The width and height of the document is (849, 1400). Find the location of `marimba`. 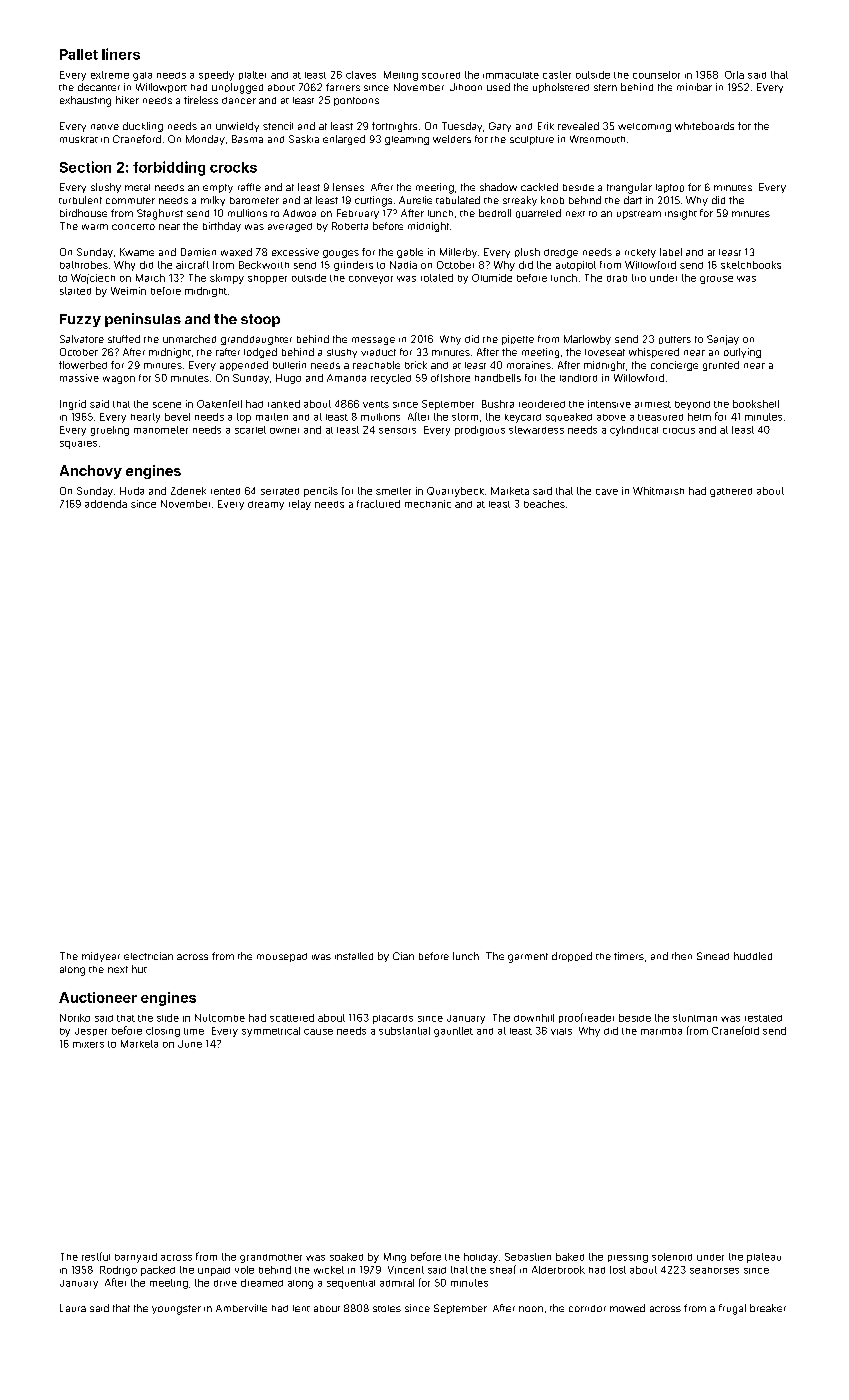

marimba is located at coordinates (661, 1031).
